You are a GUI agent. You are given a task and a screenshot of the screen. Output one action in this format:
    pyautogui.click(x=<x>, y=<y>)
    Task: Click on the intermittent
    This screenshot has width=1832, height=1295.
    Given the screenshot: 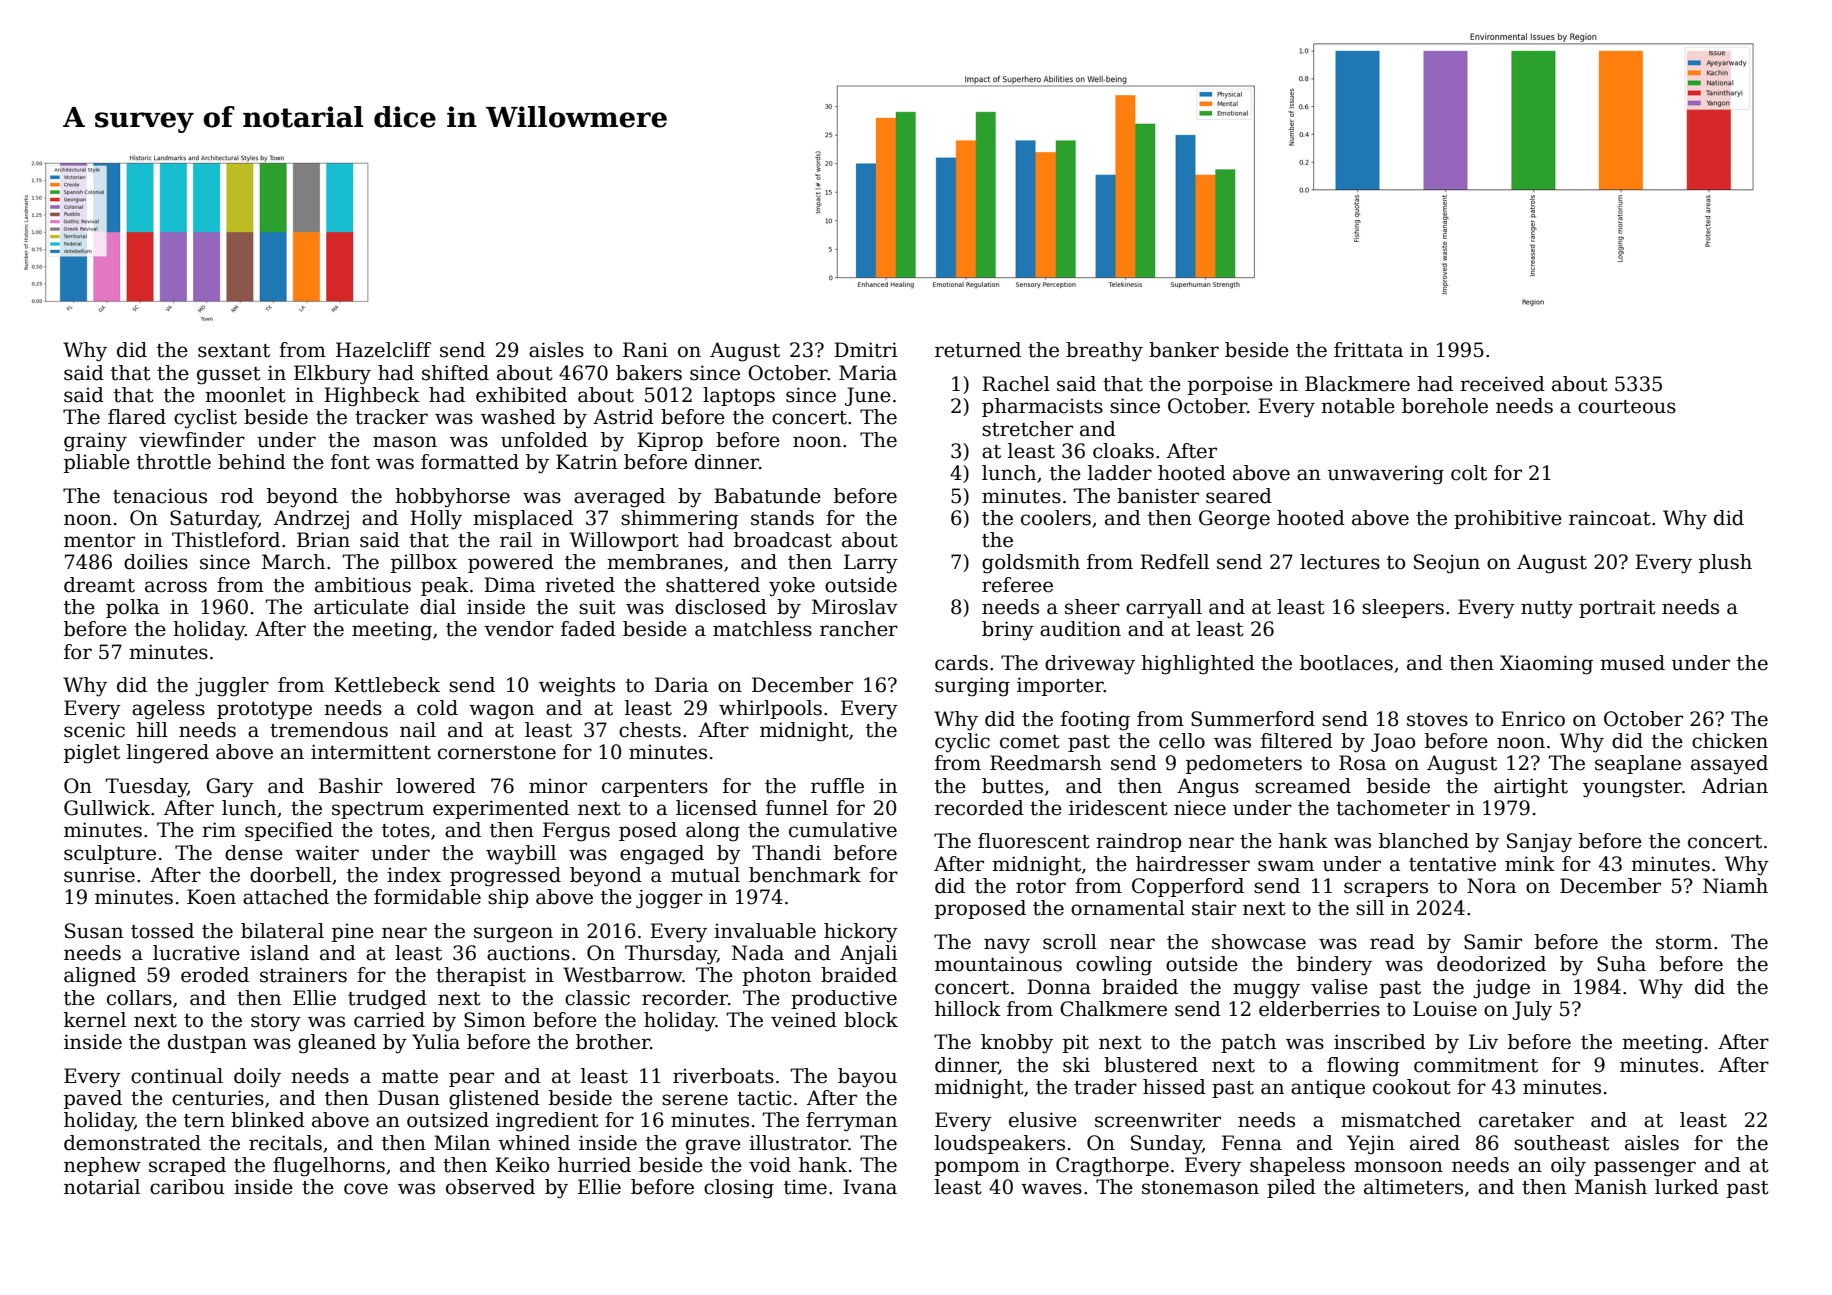 What is the action you would take?
    pyautogui.click(x=371, y=752)
